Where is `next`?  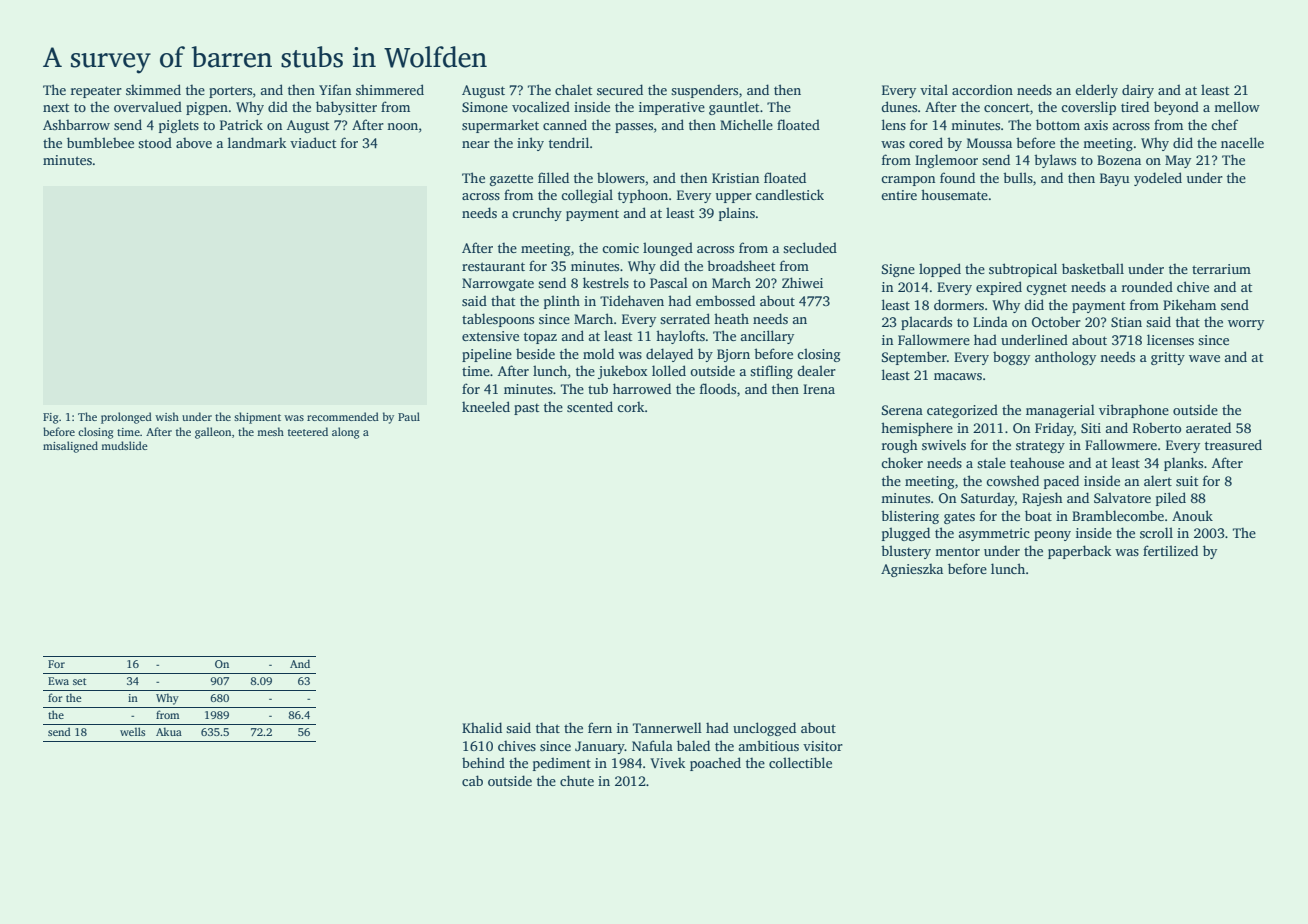 next is located at coordinates (56, 107).
